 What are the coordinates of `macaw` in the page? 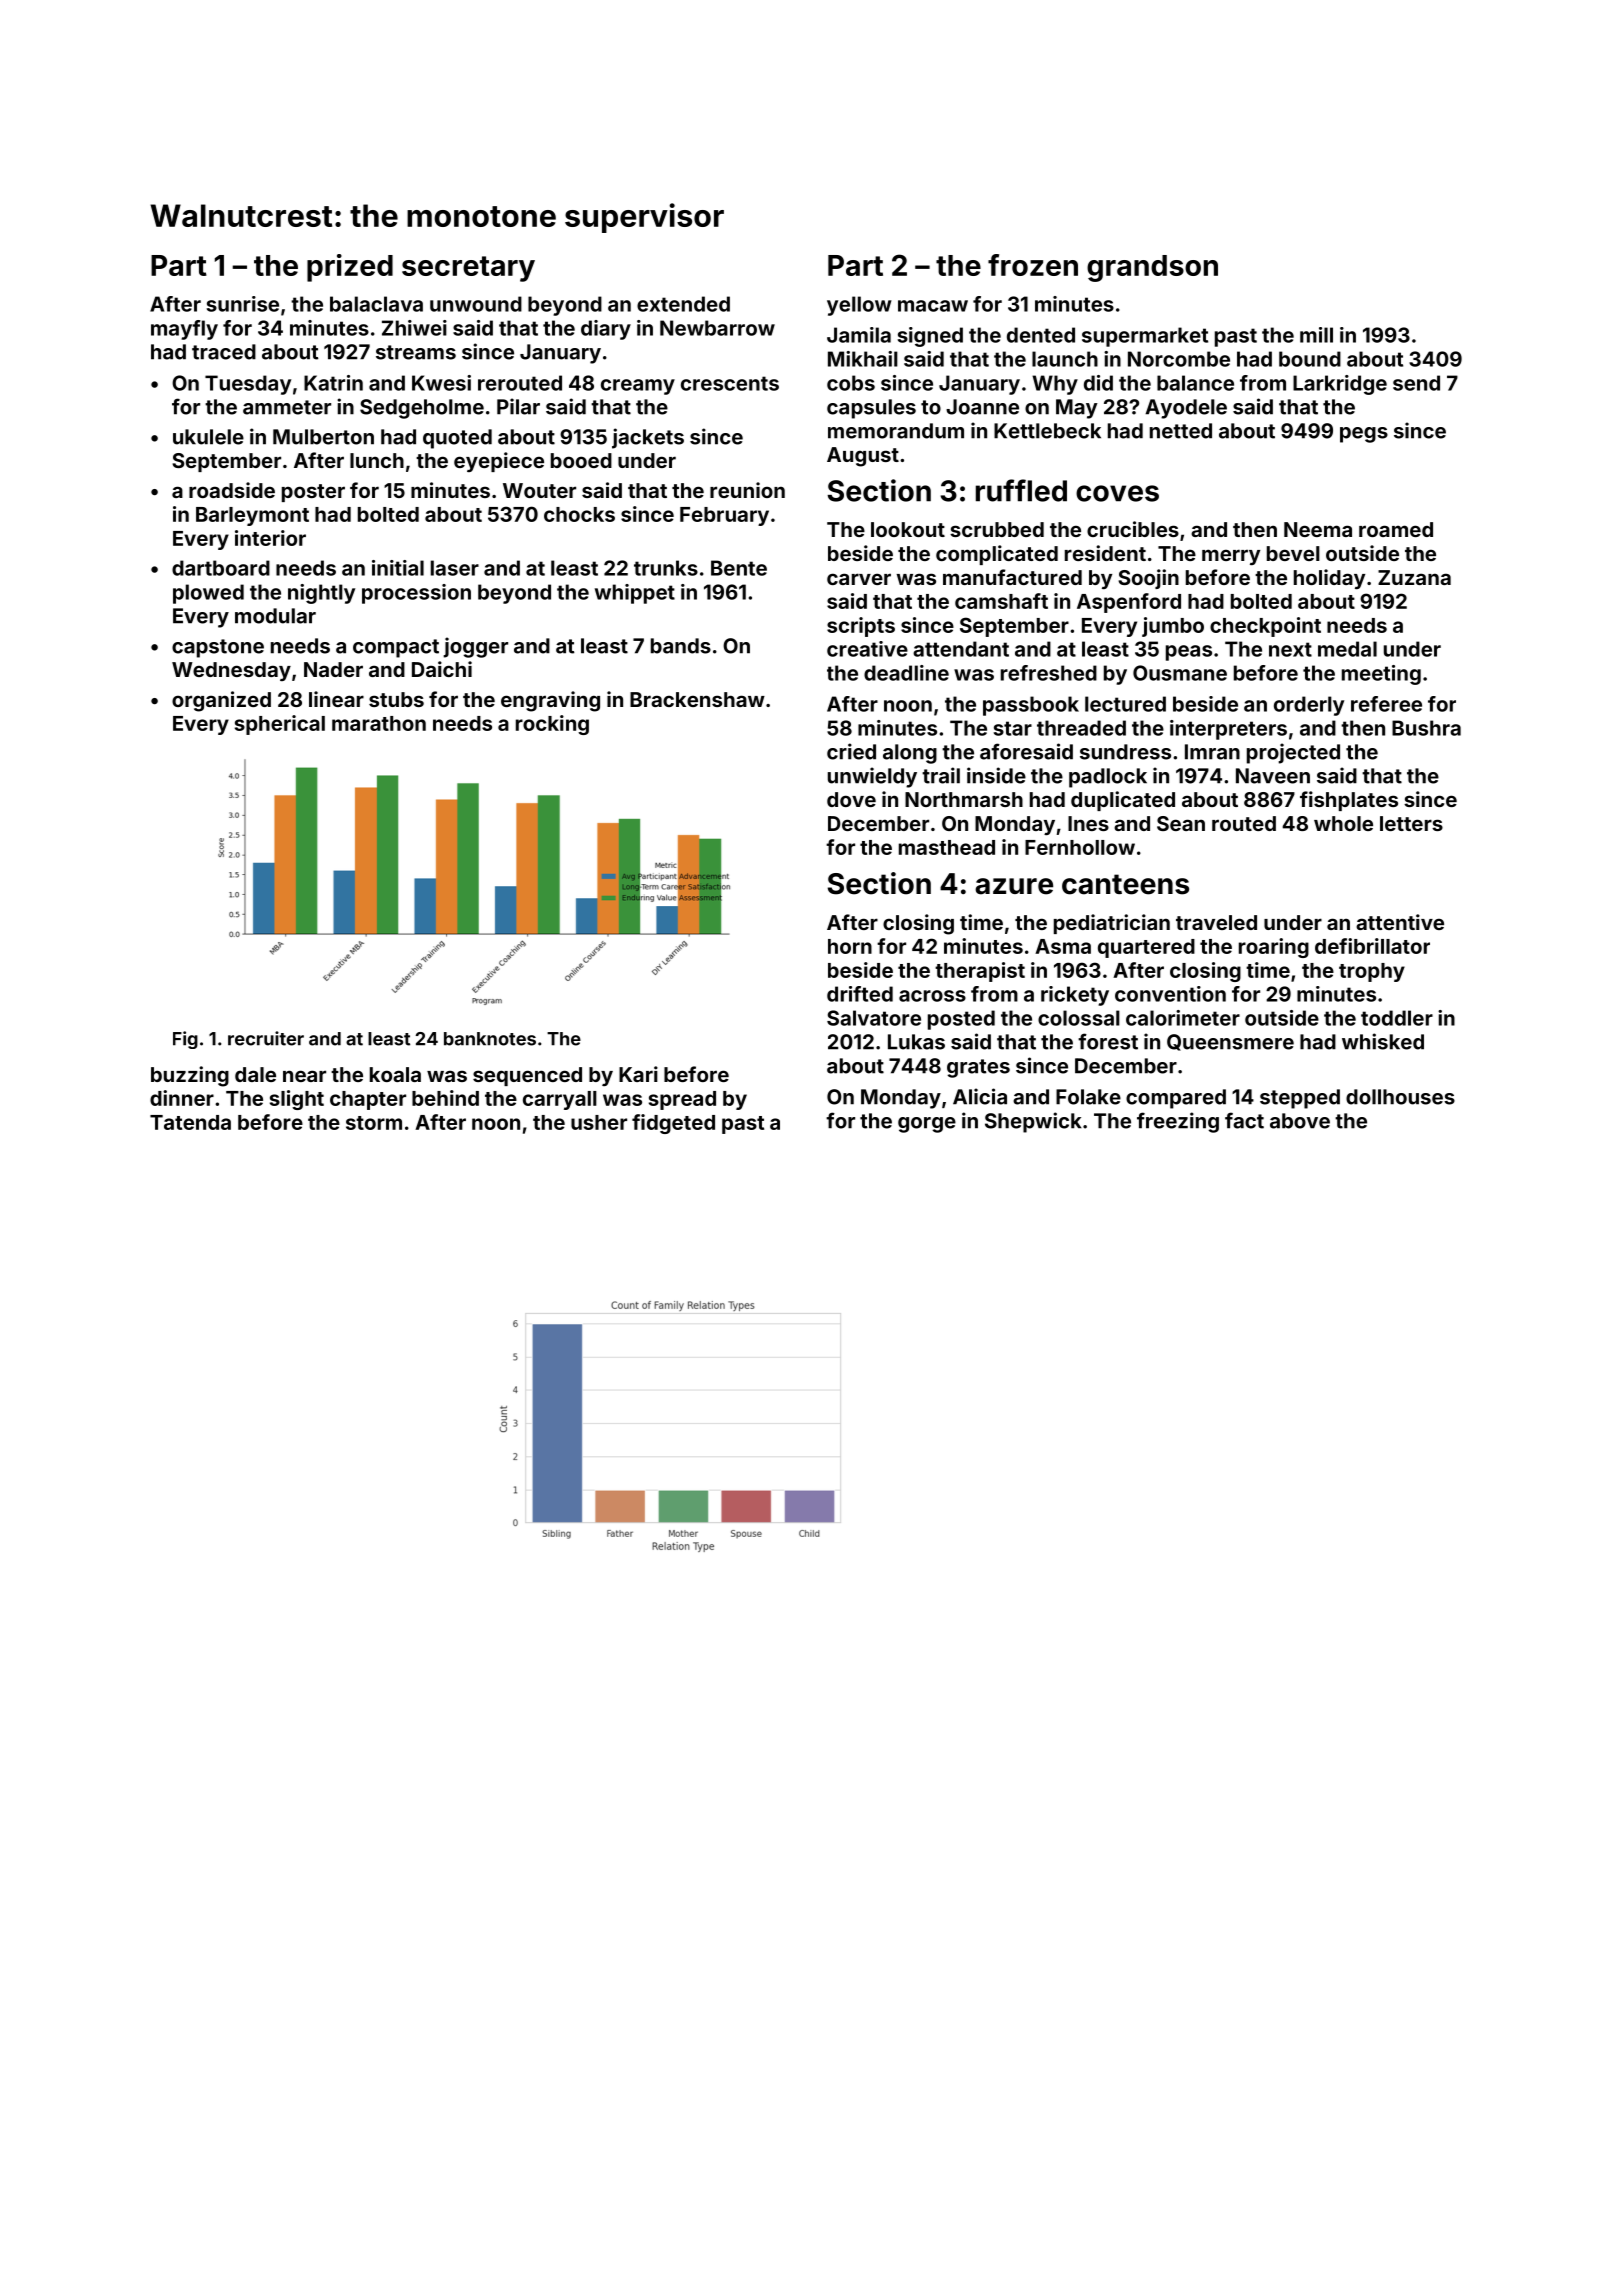 It's located at (933, 306).
